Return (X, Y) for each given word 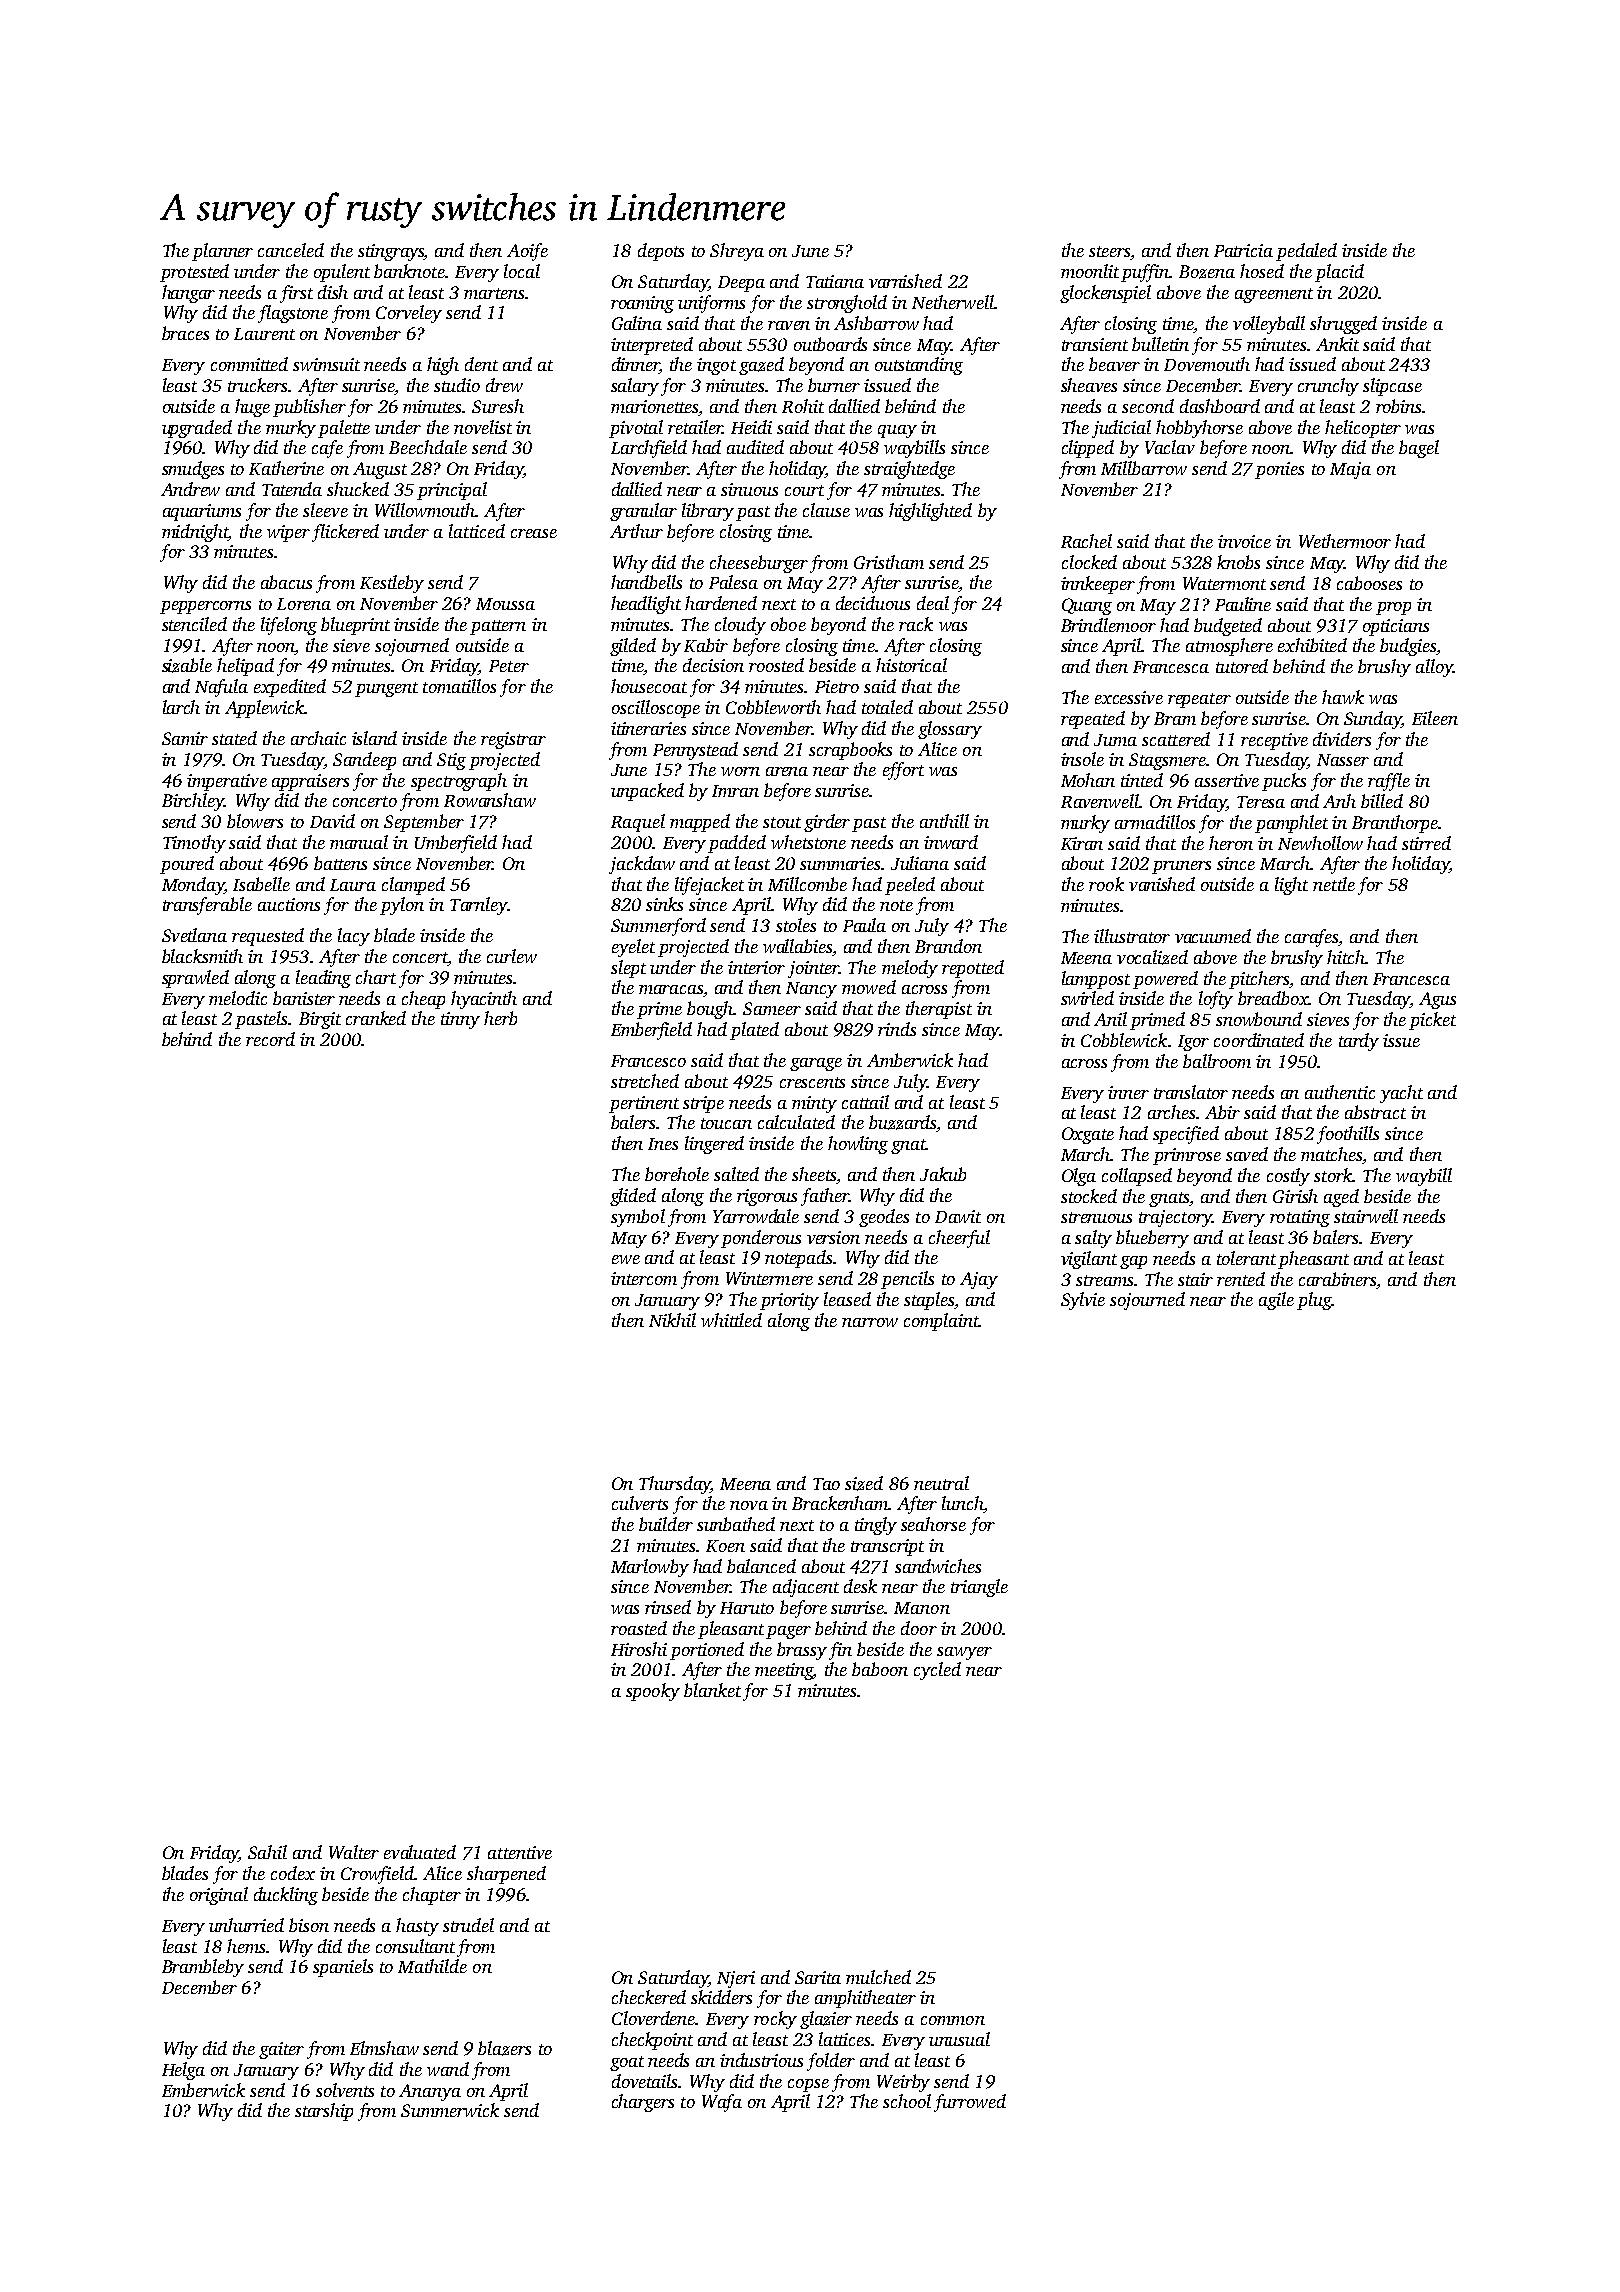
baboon (880, 1669)
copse (808, 2085)
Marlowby (650, 1568)
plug (1314, 1301)
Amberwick (910, 1060)
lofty (1216, 1000)
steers (1109, 251)
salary (635, 387)
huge (252, 408)
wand (448, 2069)
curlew (512, 956)
